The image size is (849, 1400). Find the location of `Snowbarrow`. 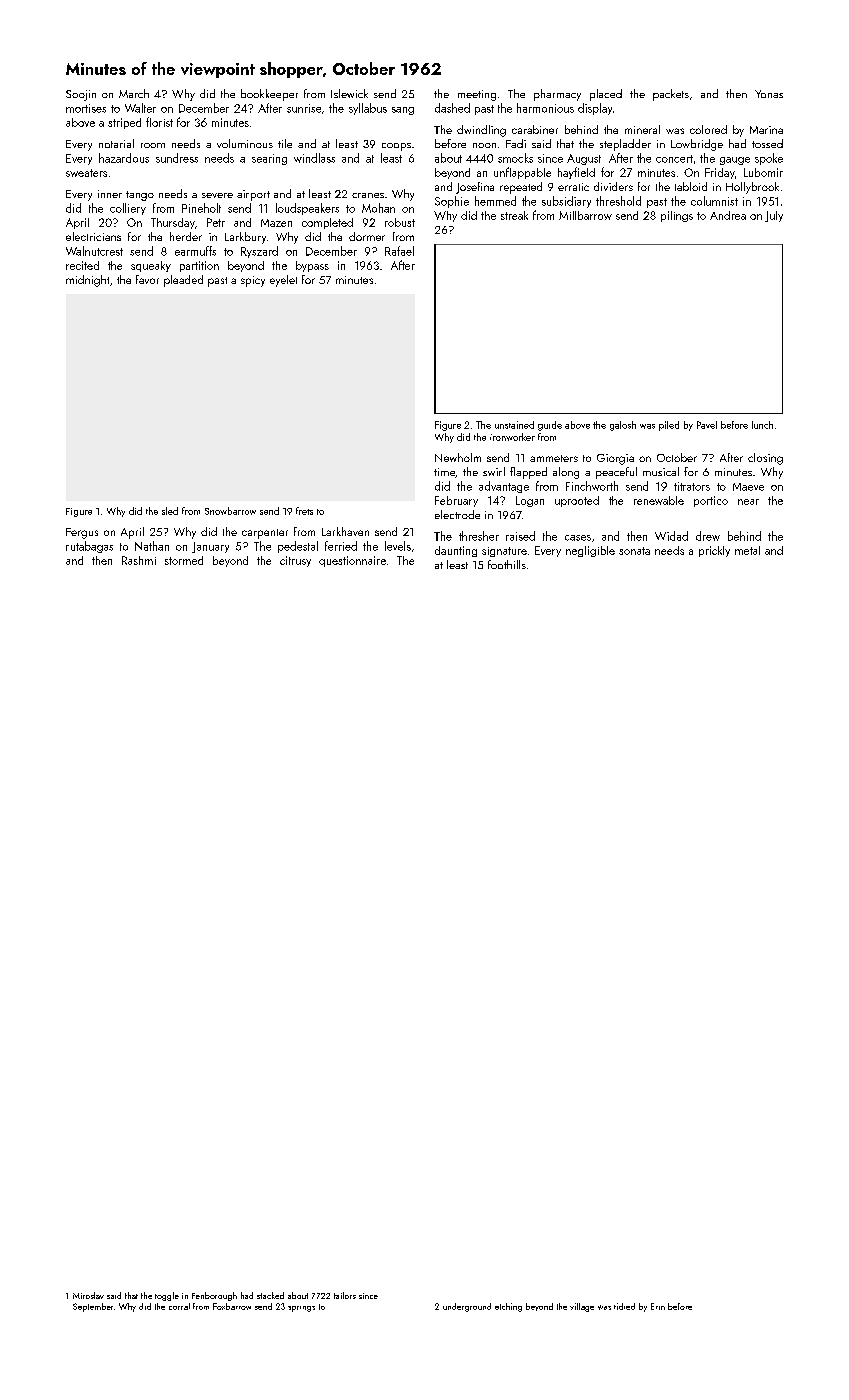

Snowbarrow is located at coordinates (230, 511).
